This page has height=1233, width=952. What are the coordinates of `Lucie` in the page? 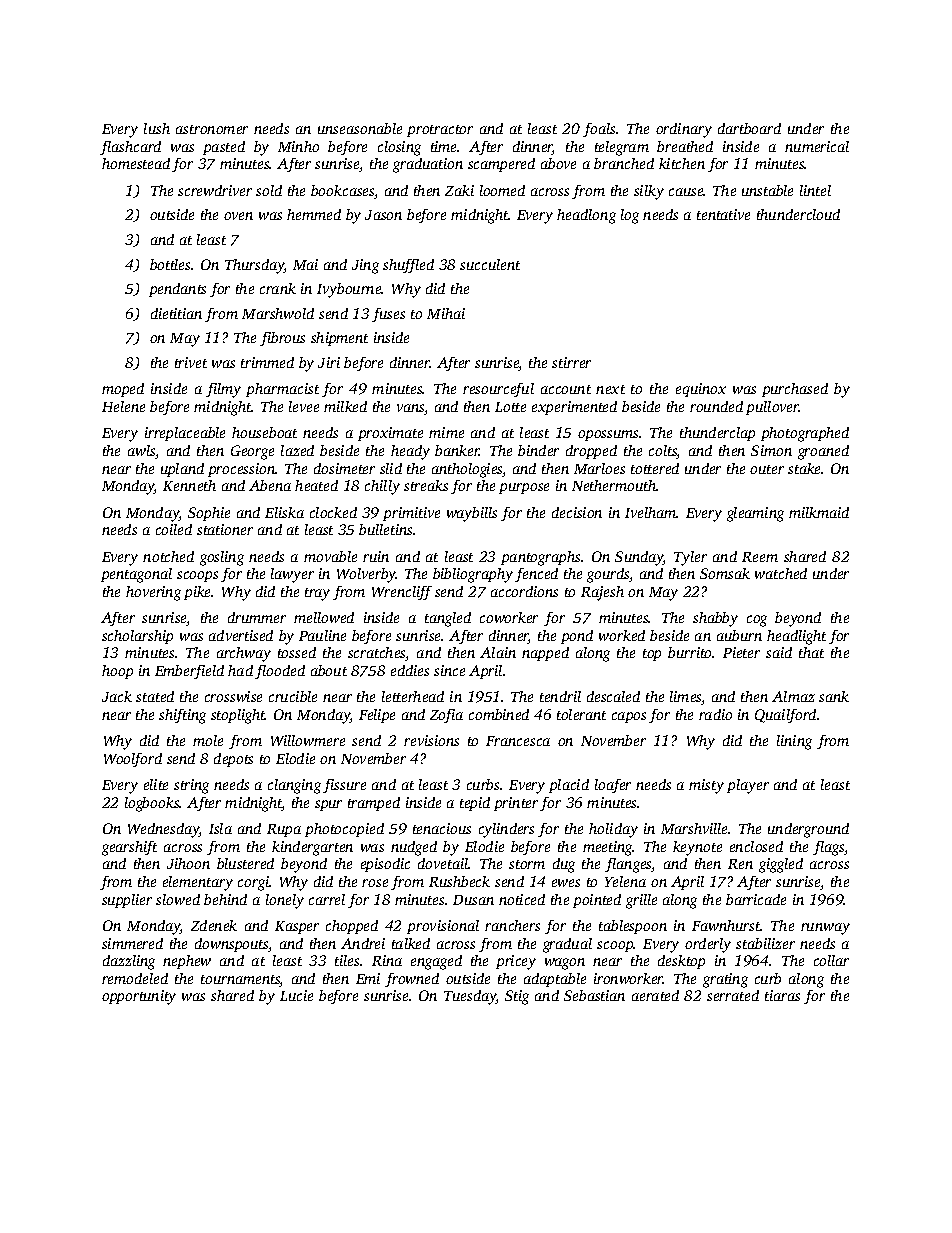 It's located at (296, 995).
